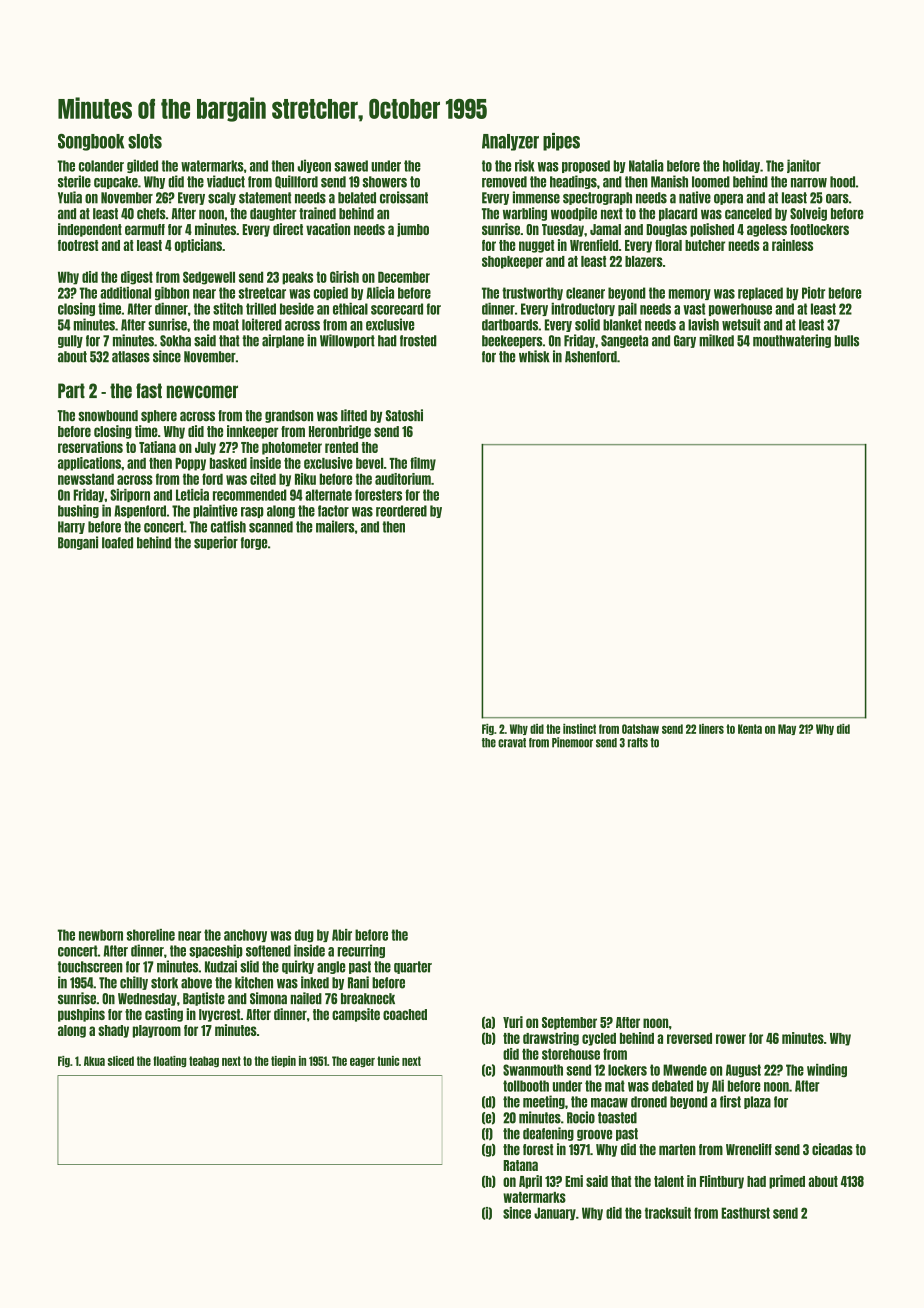 The height and width of the screenshot is (1308, 924). Describe the element at coordinates (685, 341) in the screenshot. I see `Gary` at that location.
